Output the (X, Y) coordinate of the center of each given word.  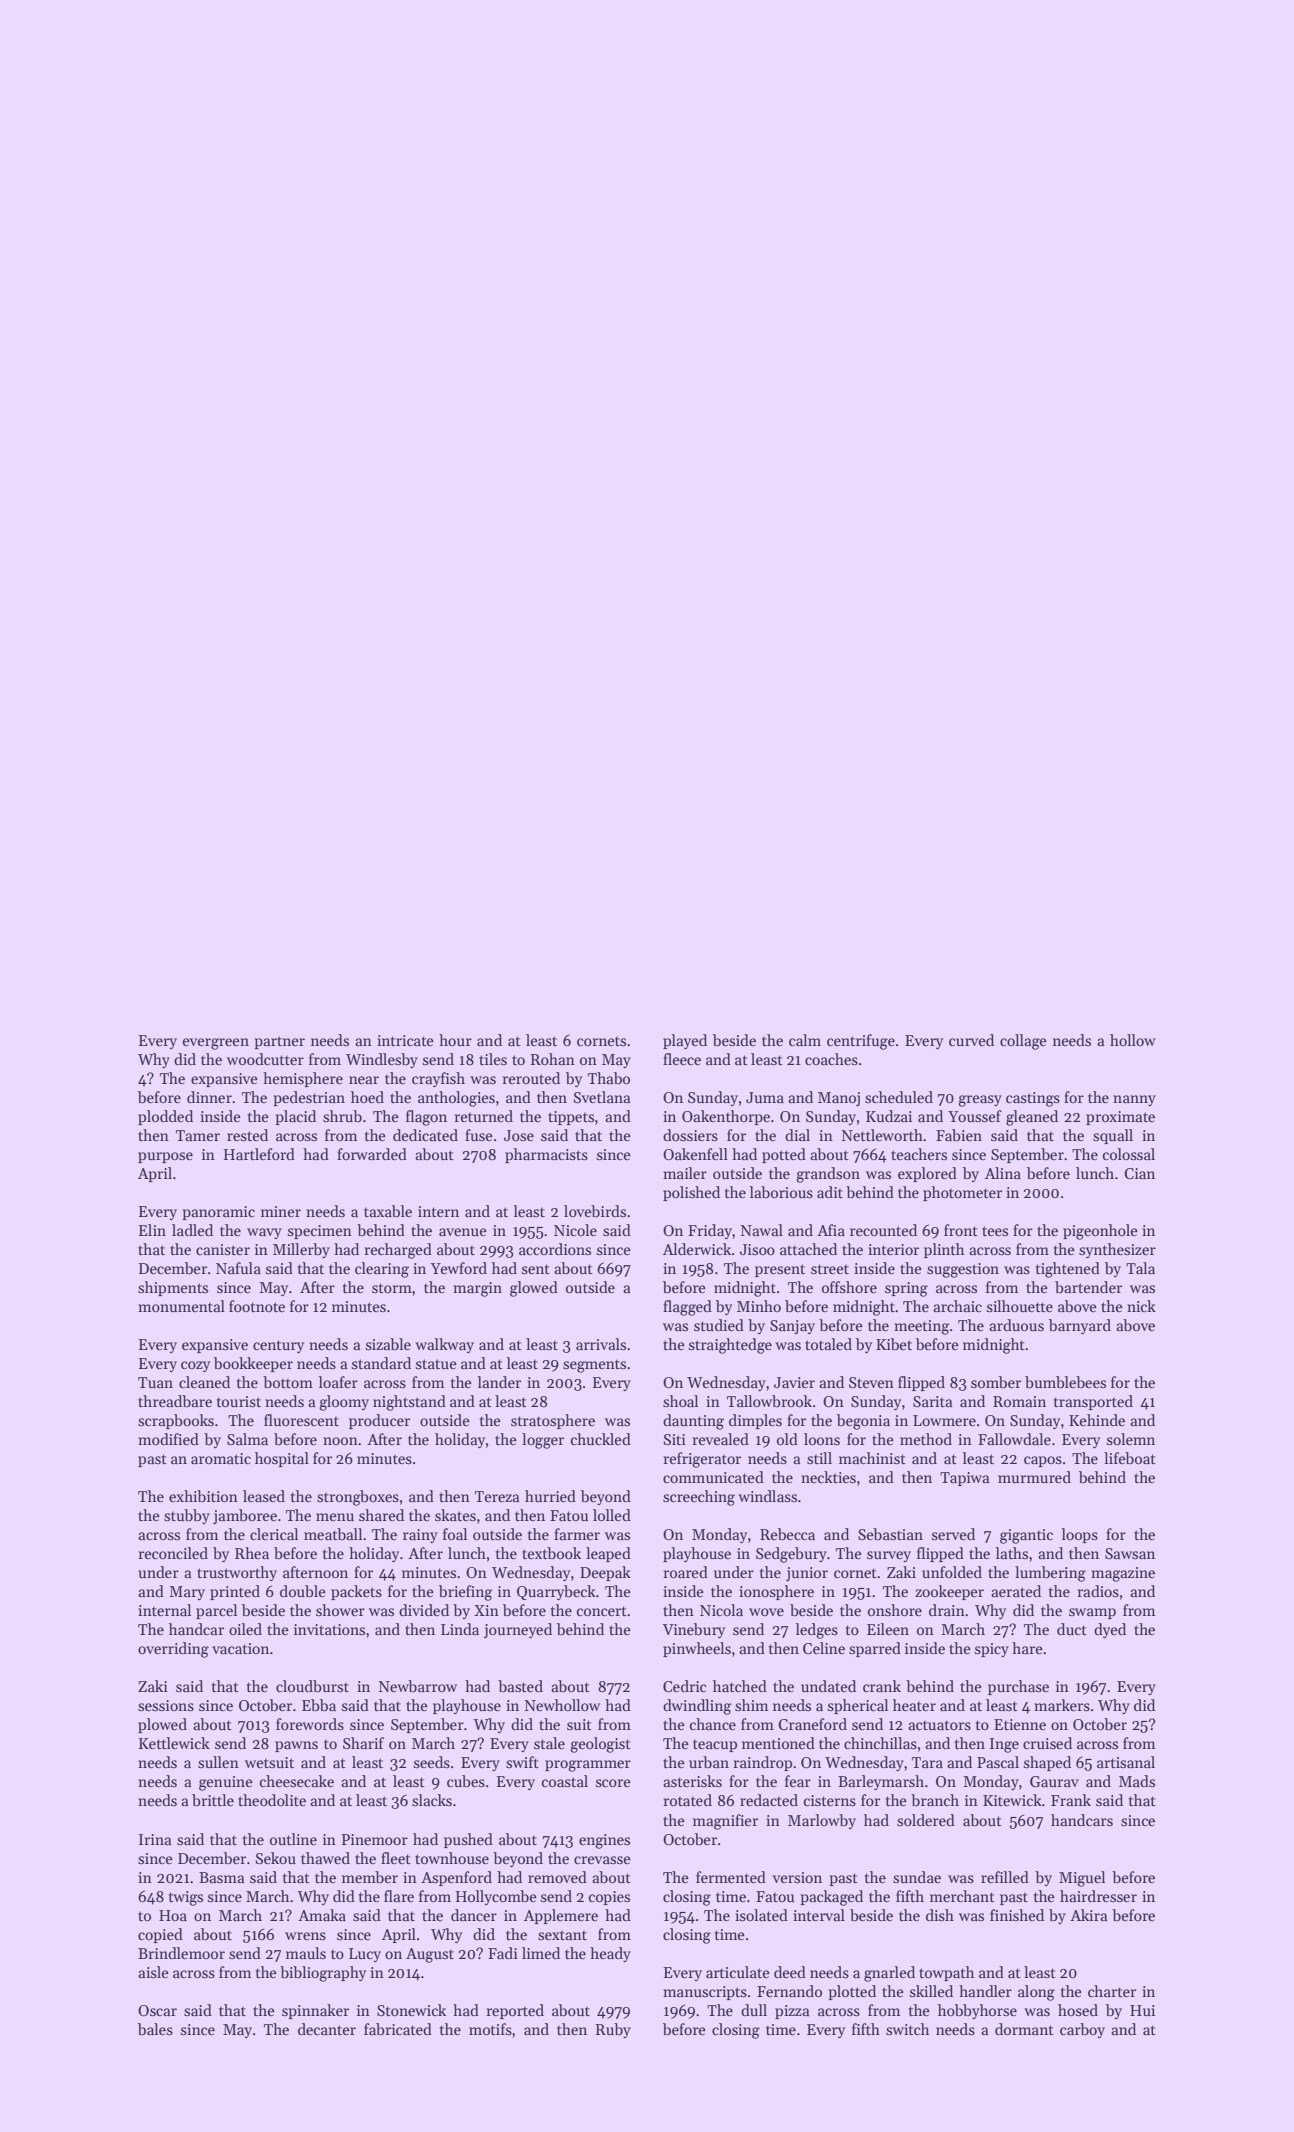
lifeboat (1130, 1458)
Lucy (365, 1955)
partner (279, 1042)
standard (381, 1363)
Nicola (721, 1610)
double (303, 1591)
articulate (738, 1972)
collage (1023, 1042)
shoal (680, 1401)
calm (805, 1040)
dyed (1110, 1630)
